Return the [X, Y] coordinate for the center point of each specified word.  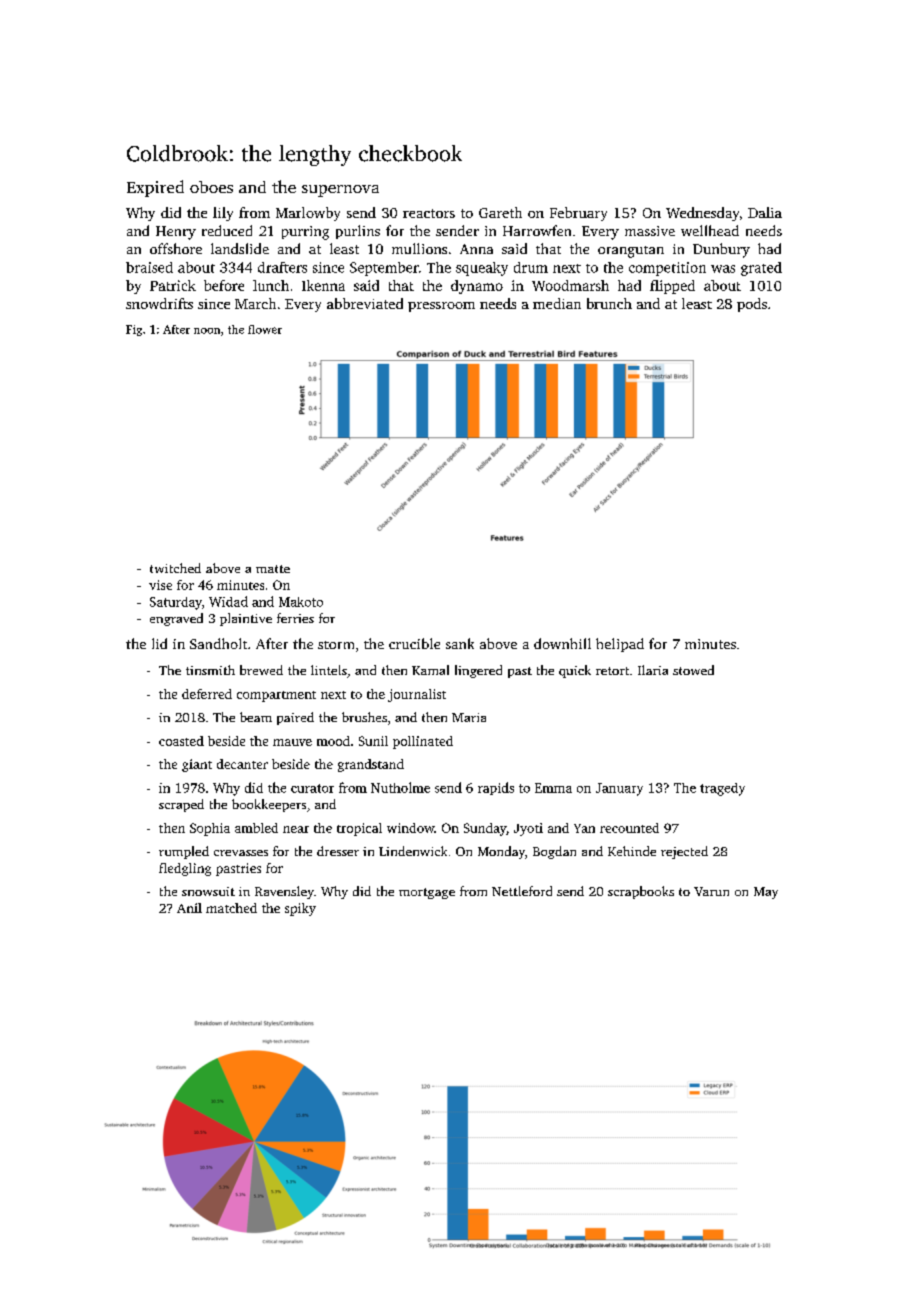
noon [207, 331]
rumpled [184, 852]
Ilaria [653, 670]
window [410, 828]
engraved [176, 619]
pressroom [441, 307]
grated [761, 269]
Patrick [173, 285]
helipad [620, 645]
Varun [711, 891]
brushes [364, 717]
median [557, 303]
